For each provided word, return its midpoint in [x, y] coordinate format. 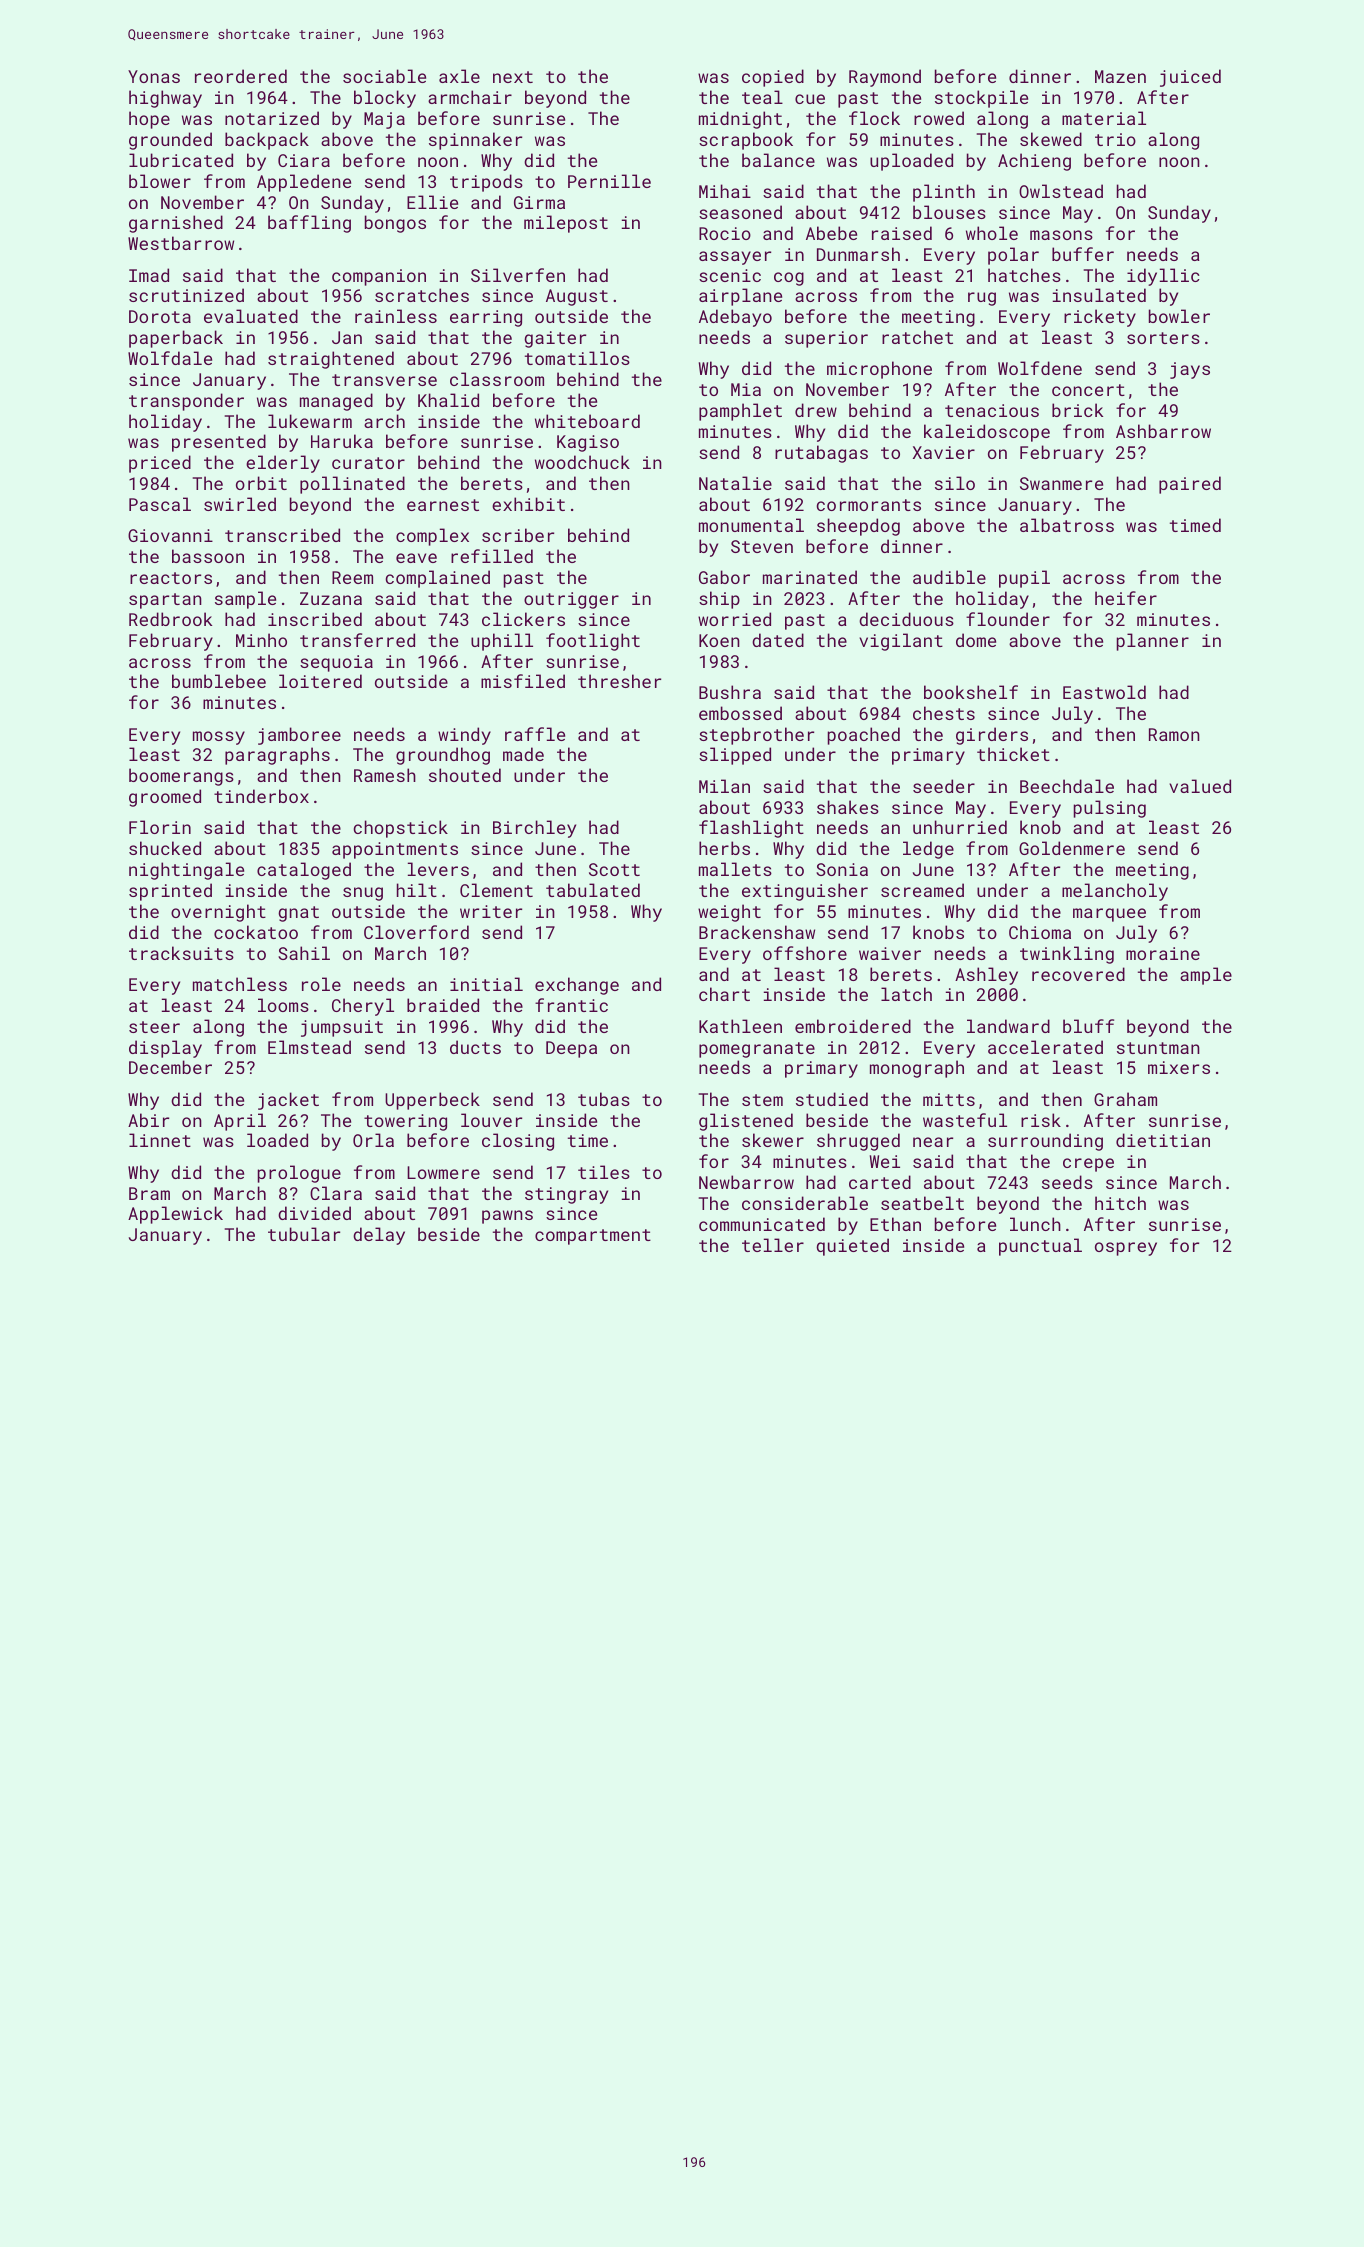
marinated [810, 577]
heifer [1126, 598]
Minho [261, 640]
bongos [395, 224]
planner [1153, 642]
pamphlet [740, 412]
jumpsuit [342, 1028]
